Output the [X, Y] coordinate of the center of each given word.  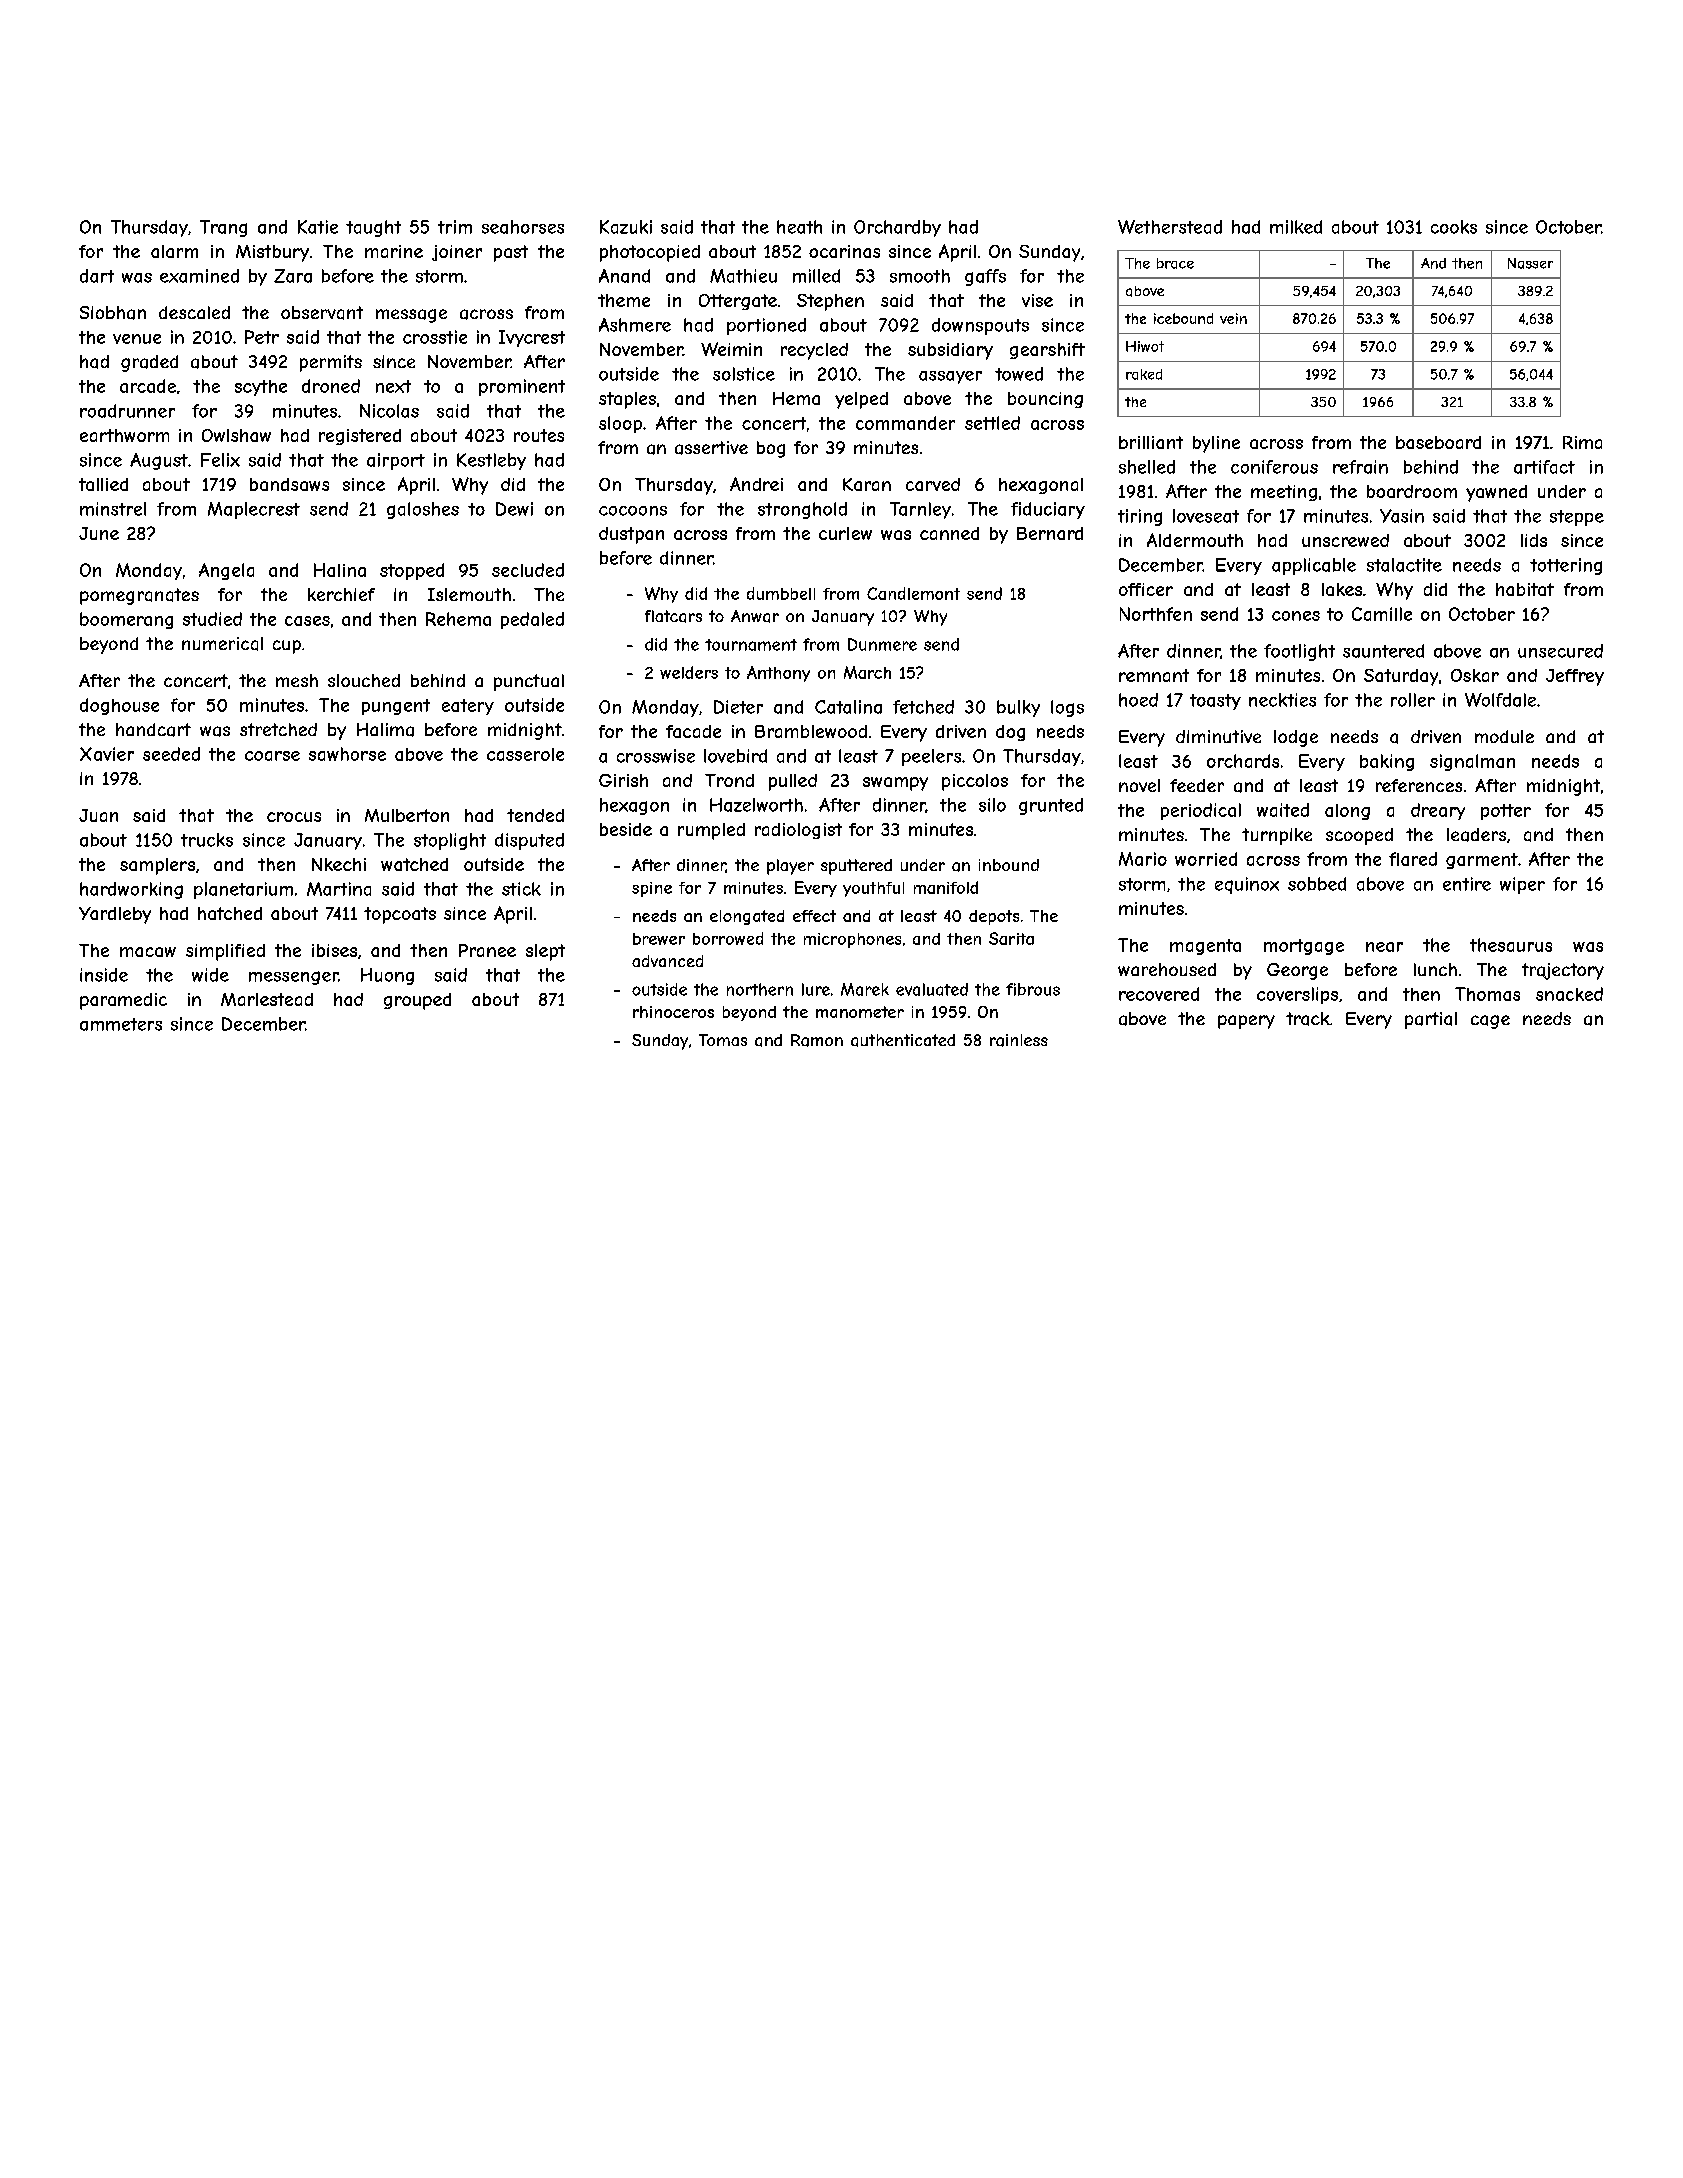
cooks [1454, 227]
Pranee [487, 950]
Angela [226, 571]
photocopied [650, 253]
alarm [174, 251]
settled [992, 423]
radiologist [798, 831]
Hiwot [1145, 346]
